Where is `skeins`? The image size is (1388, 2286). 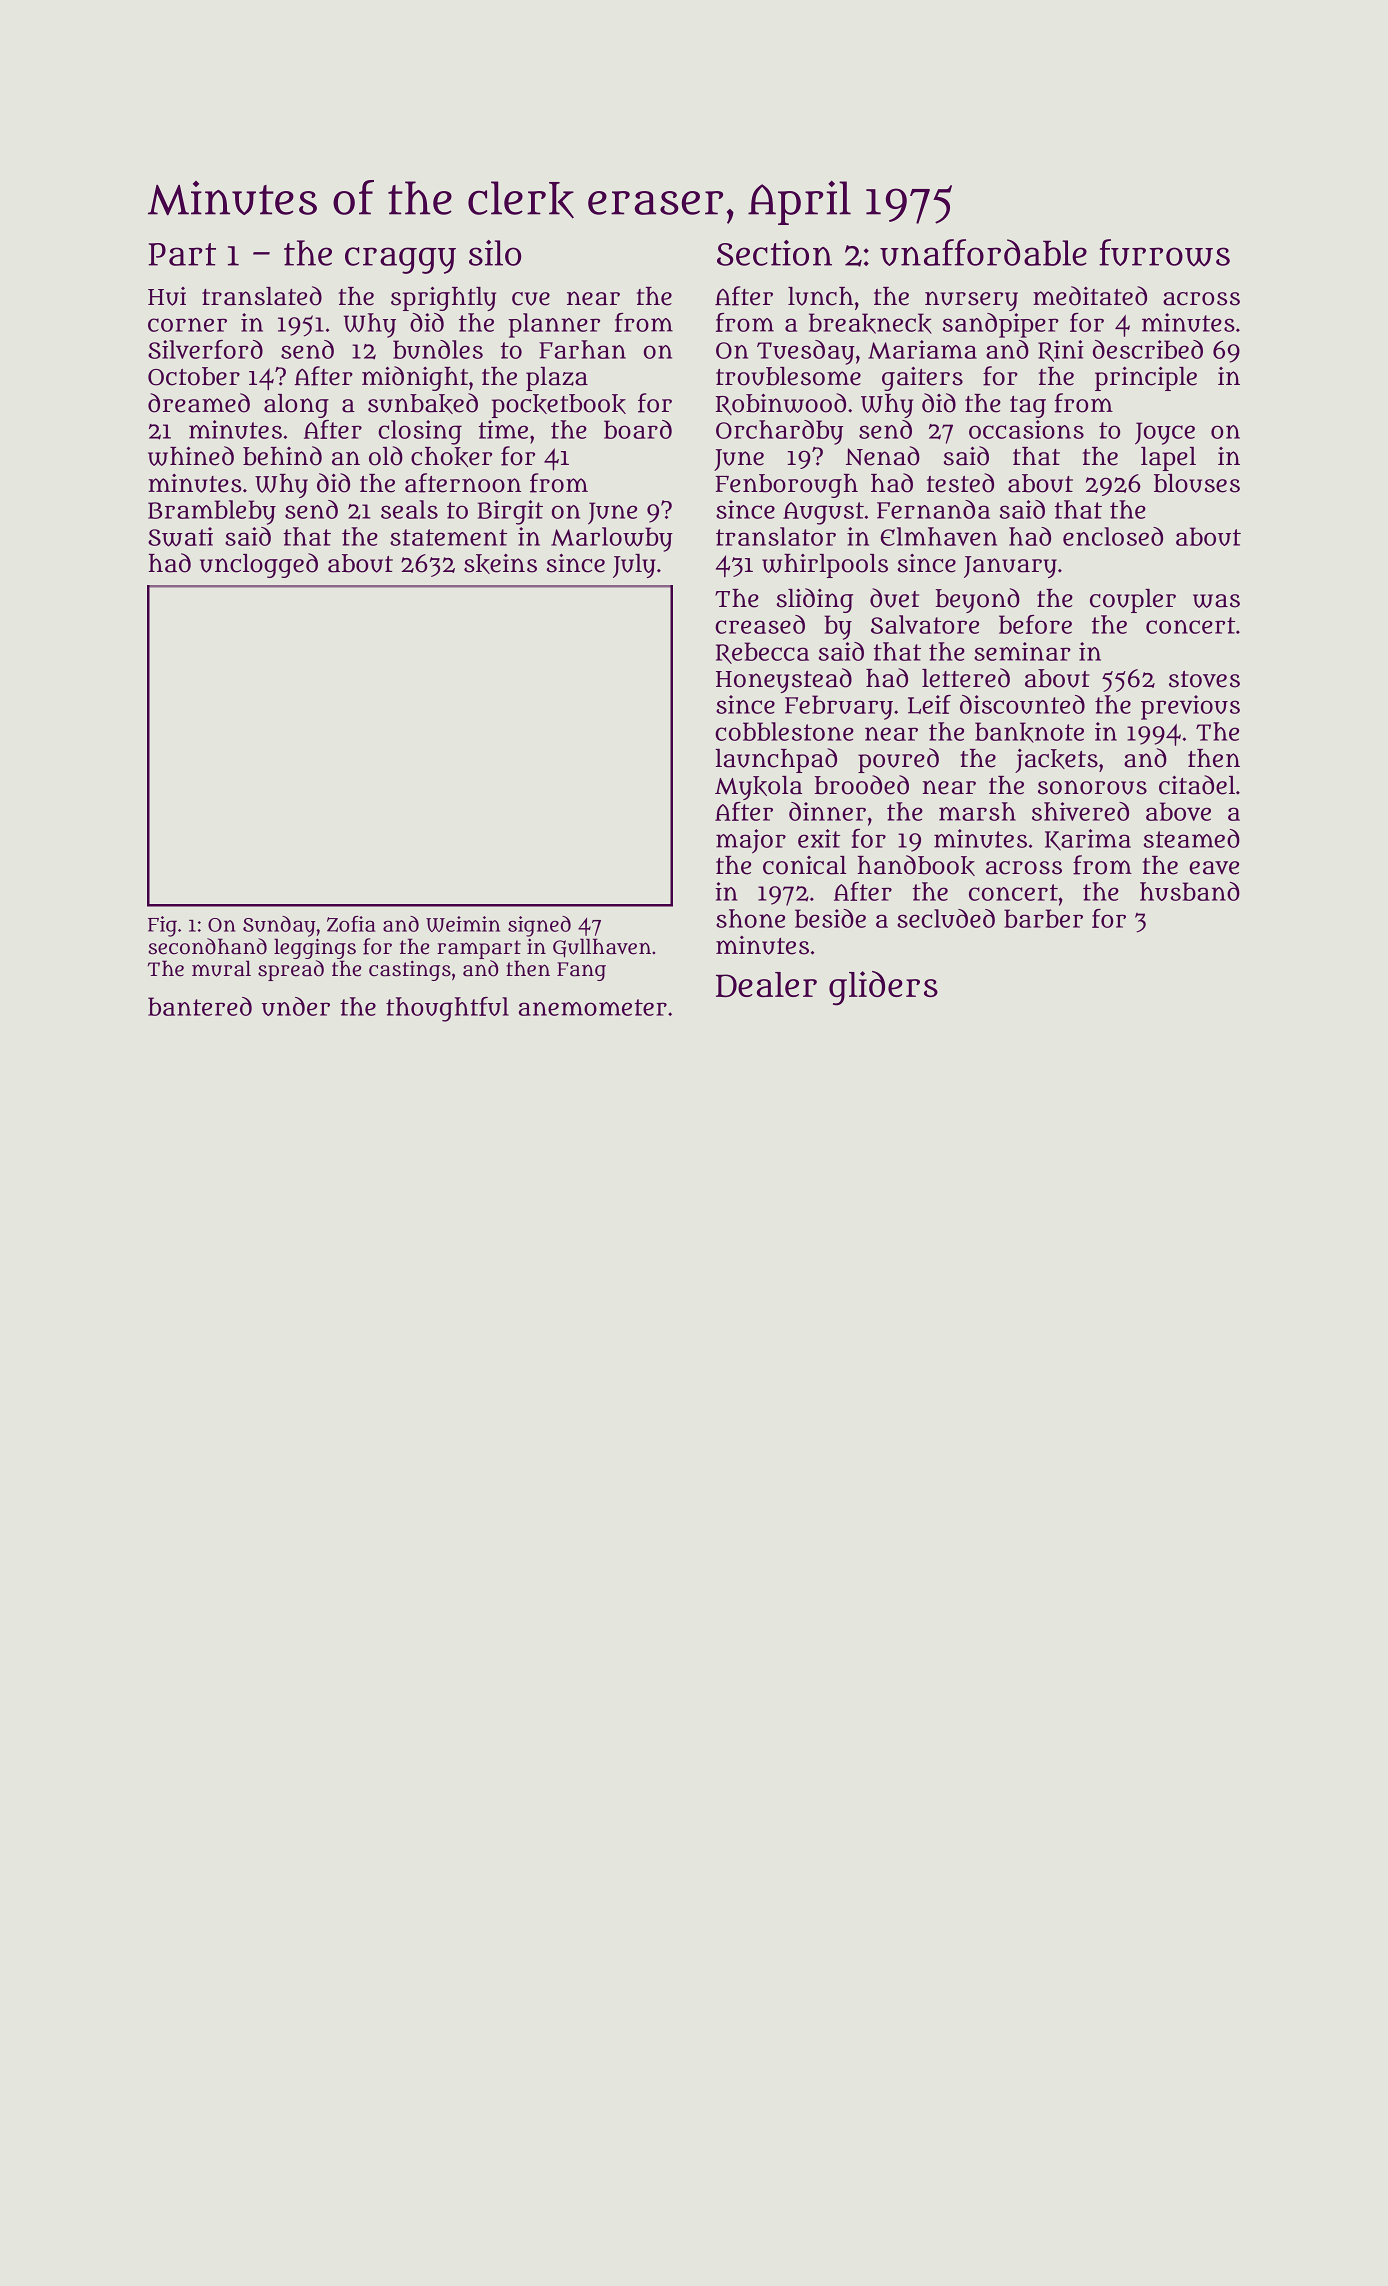 skeins is located at coordinates (500, 564).
